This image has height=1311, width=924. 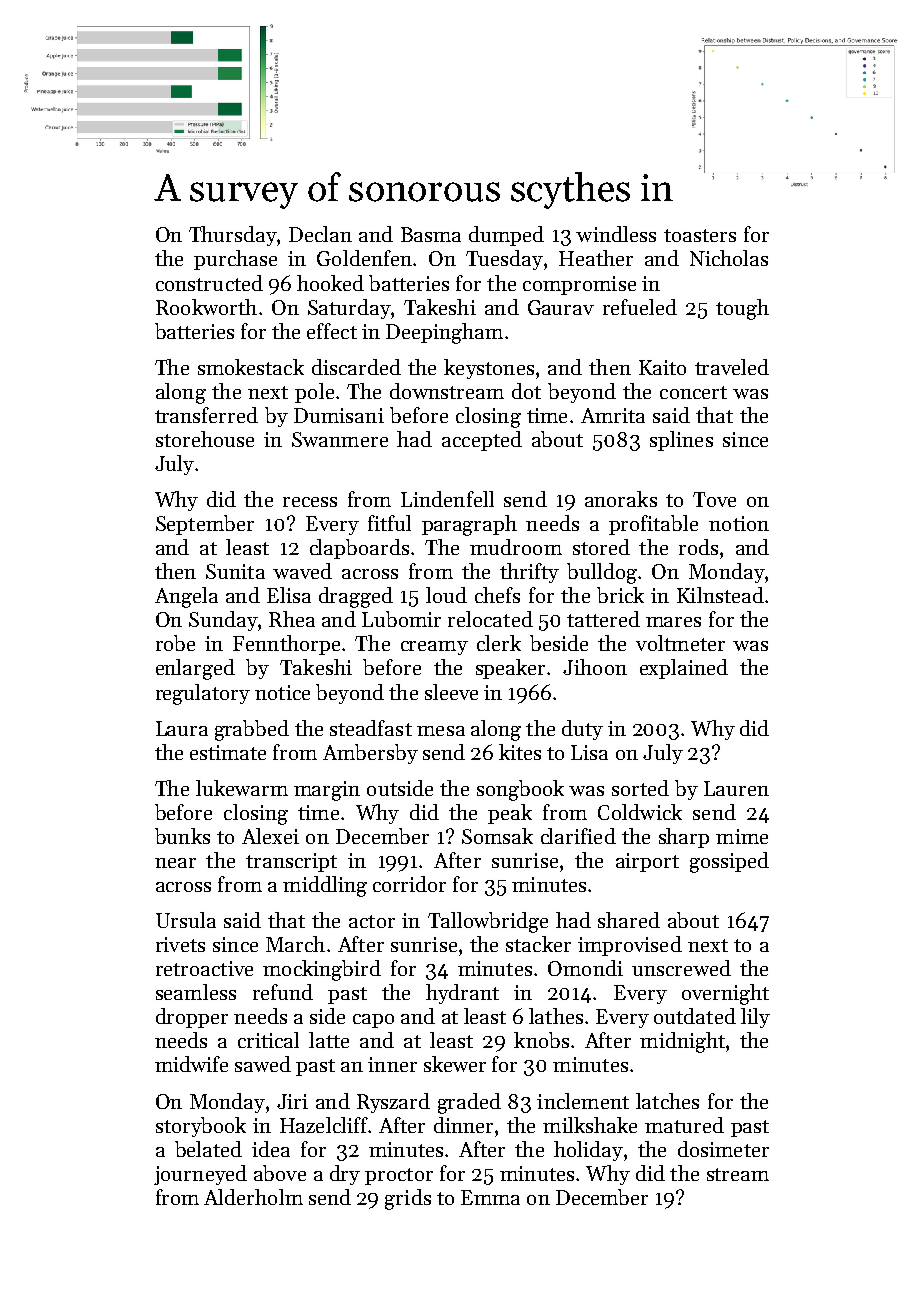 I want to click on purchase, so click(x=235, y=260).
